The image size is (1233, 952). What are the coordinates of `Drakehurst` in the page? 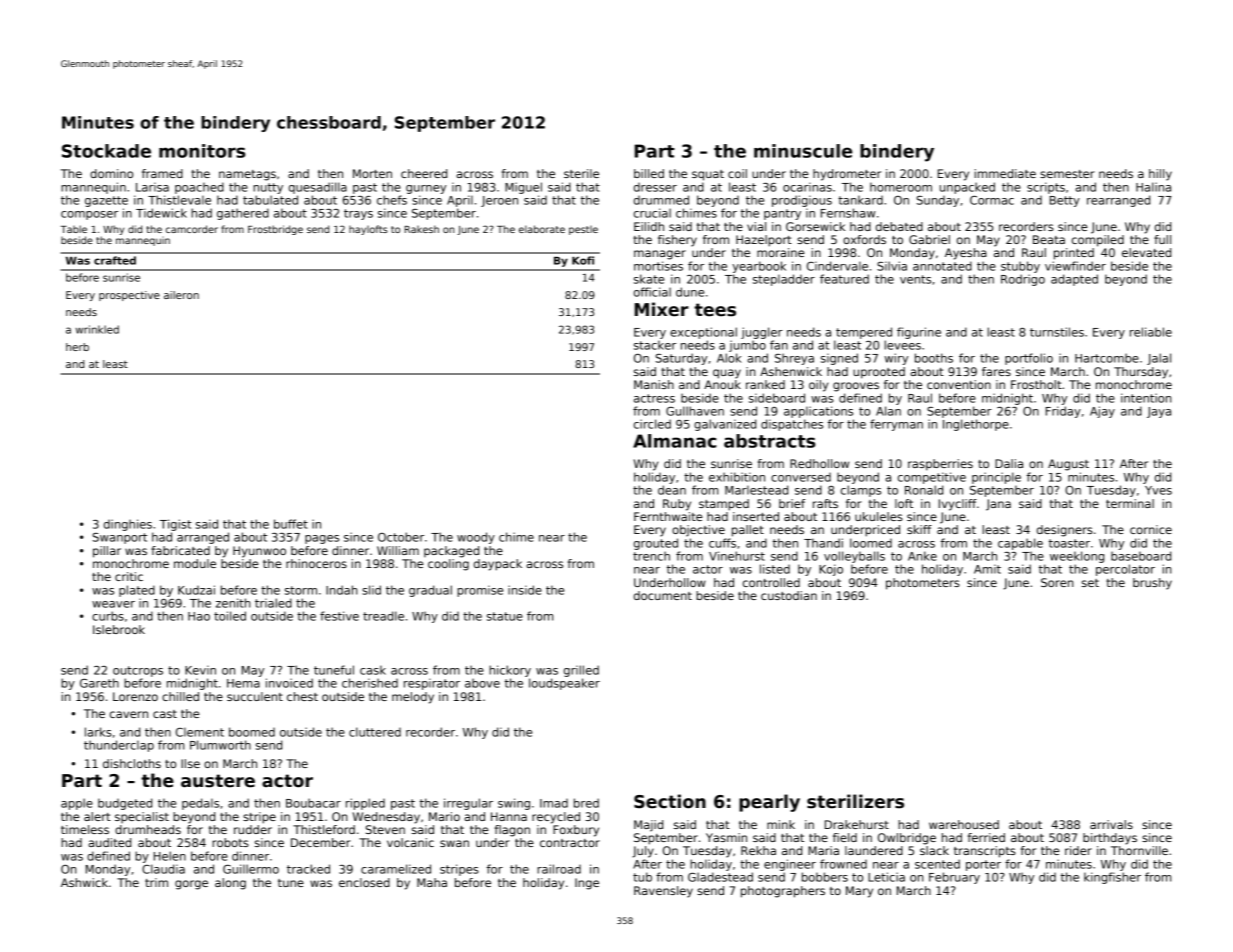 It's located at (857, 824).
